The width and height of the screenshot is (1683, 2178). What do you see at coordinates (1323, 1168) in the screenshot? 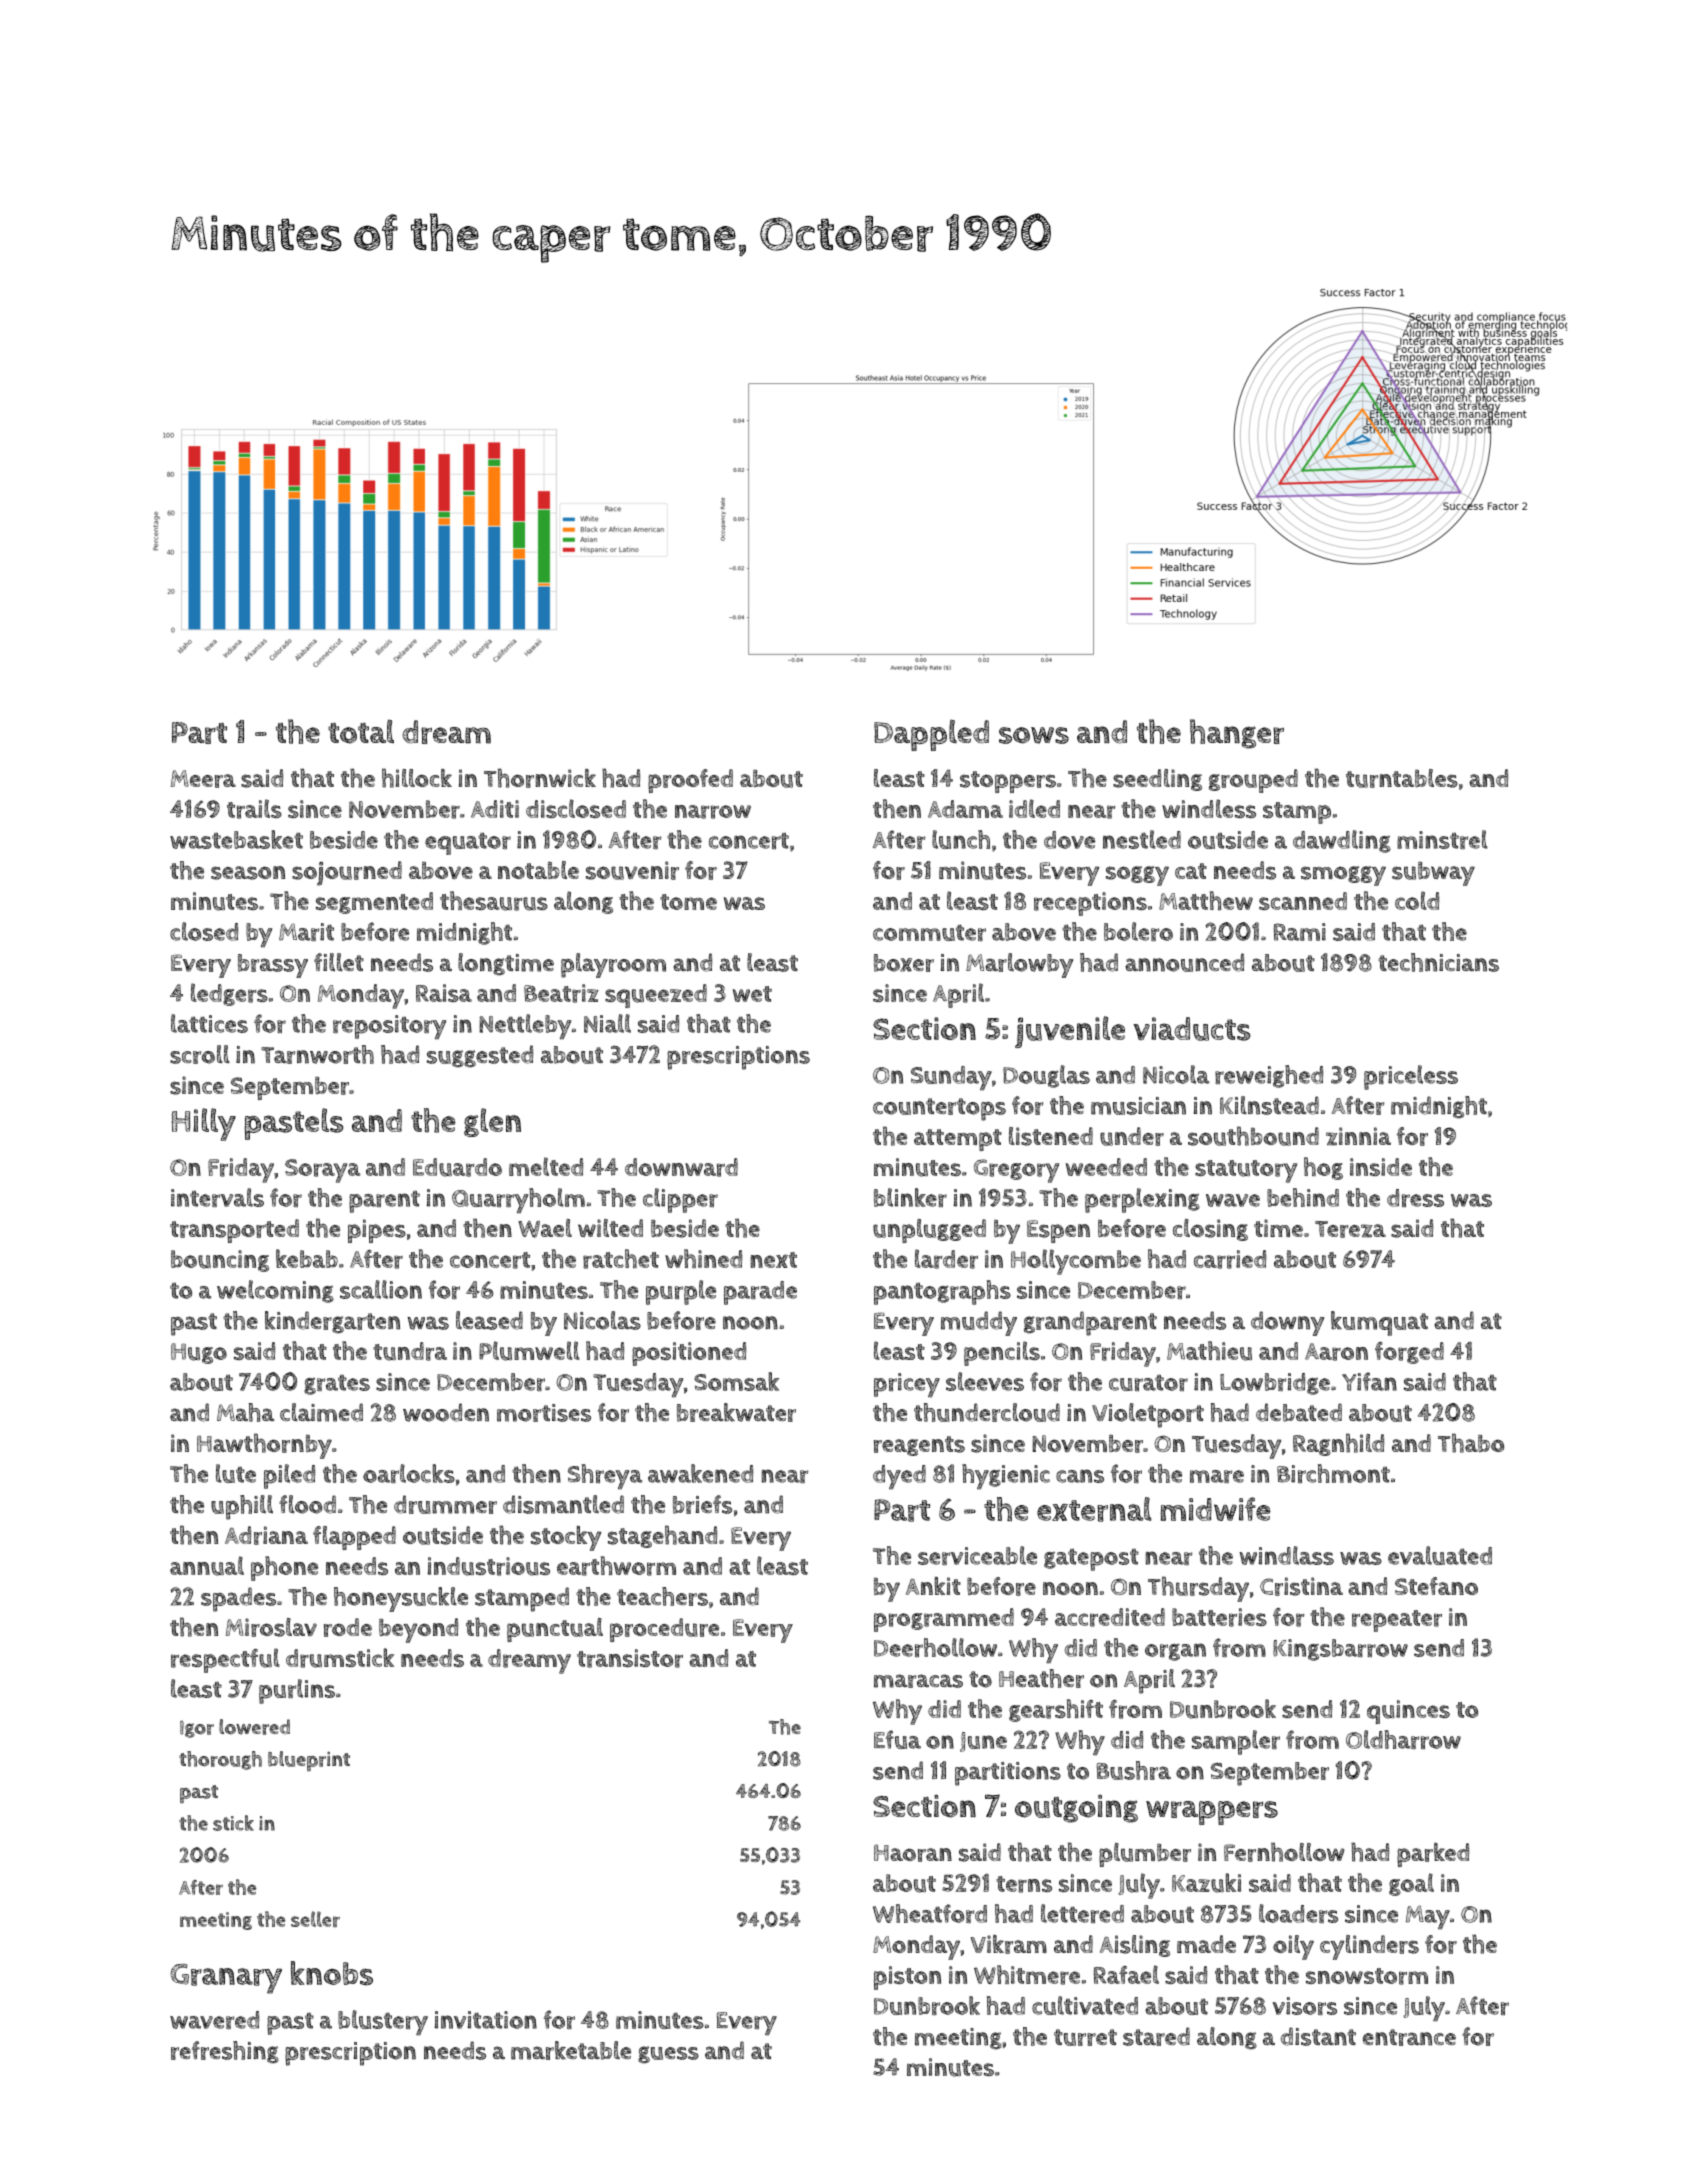
I see `hog` at bounding box center [1323, 1168].
